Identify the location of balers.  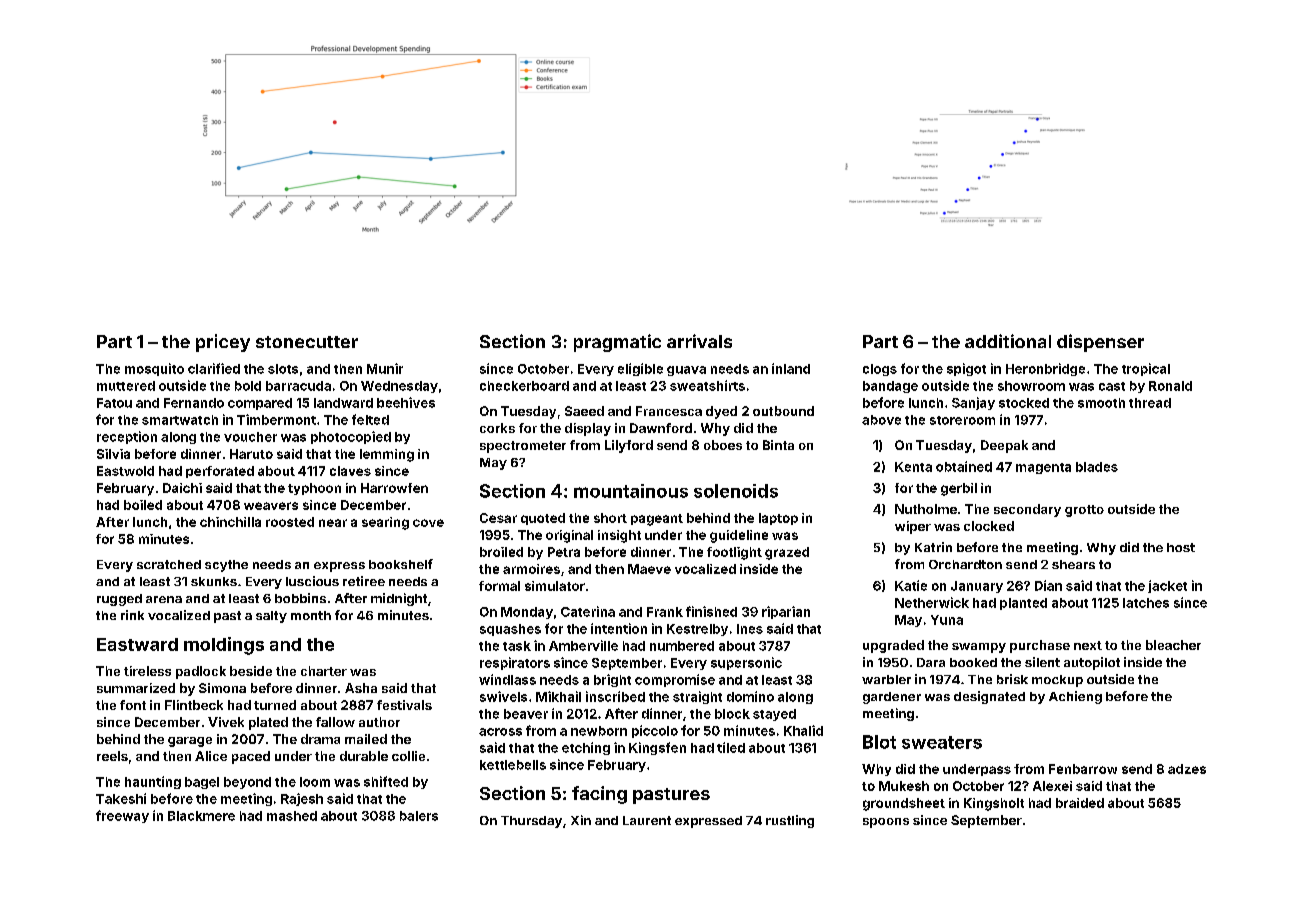
(419, 816).
